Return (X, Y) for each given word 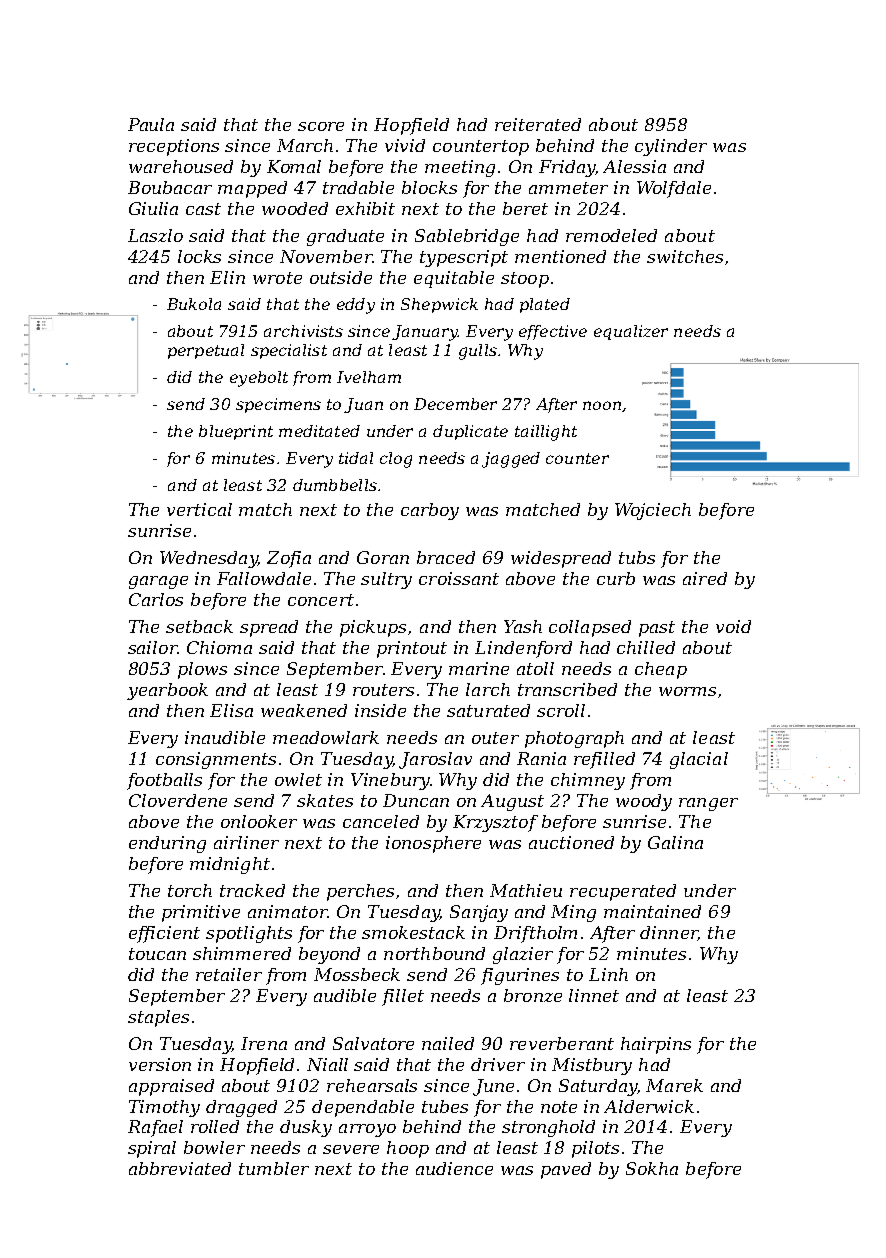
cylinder (671, 147)
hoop (408, 1149)
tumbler (274, 1168)
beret (525, 208)
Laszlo (155, 235)
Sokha (652, 1168)
